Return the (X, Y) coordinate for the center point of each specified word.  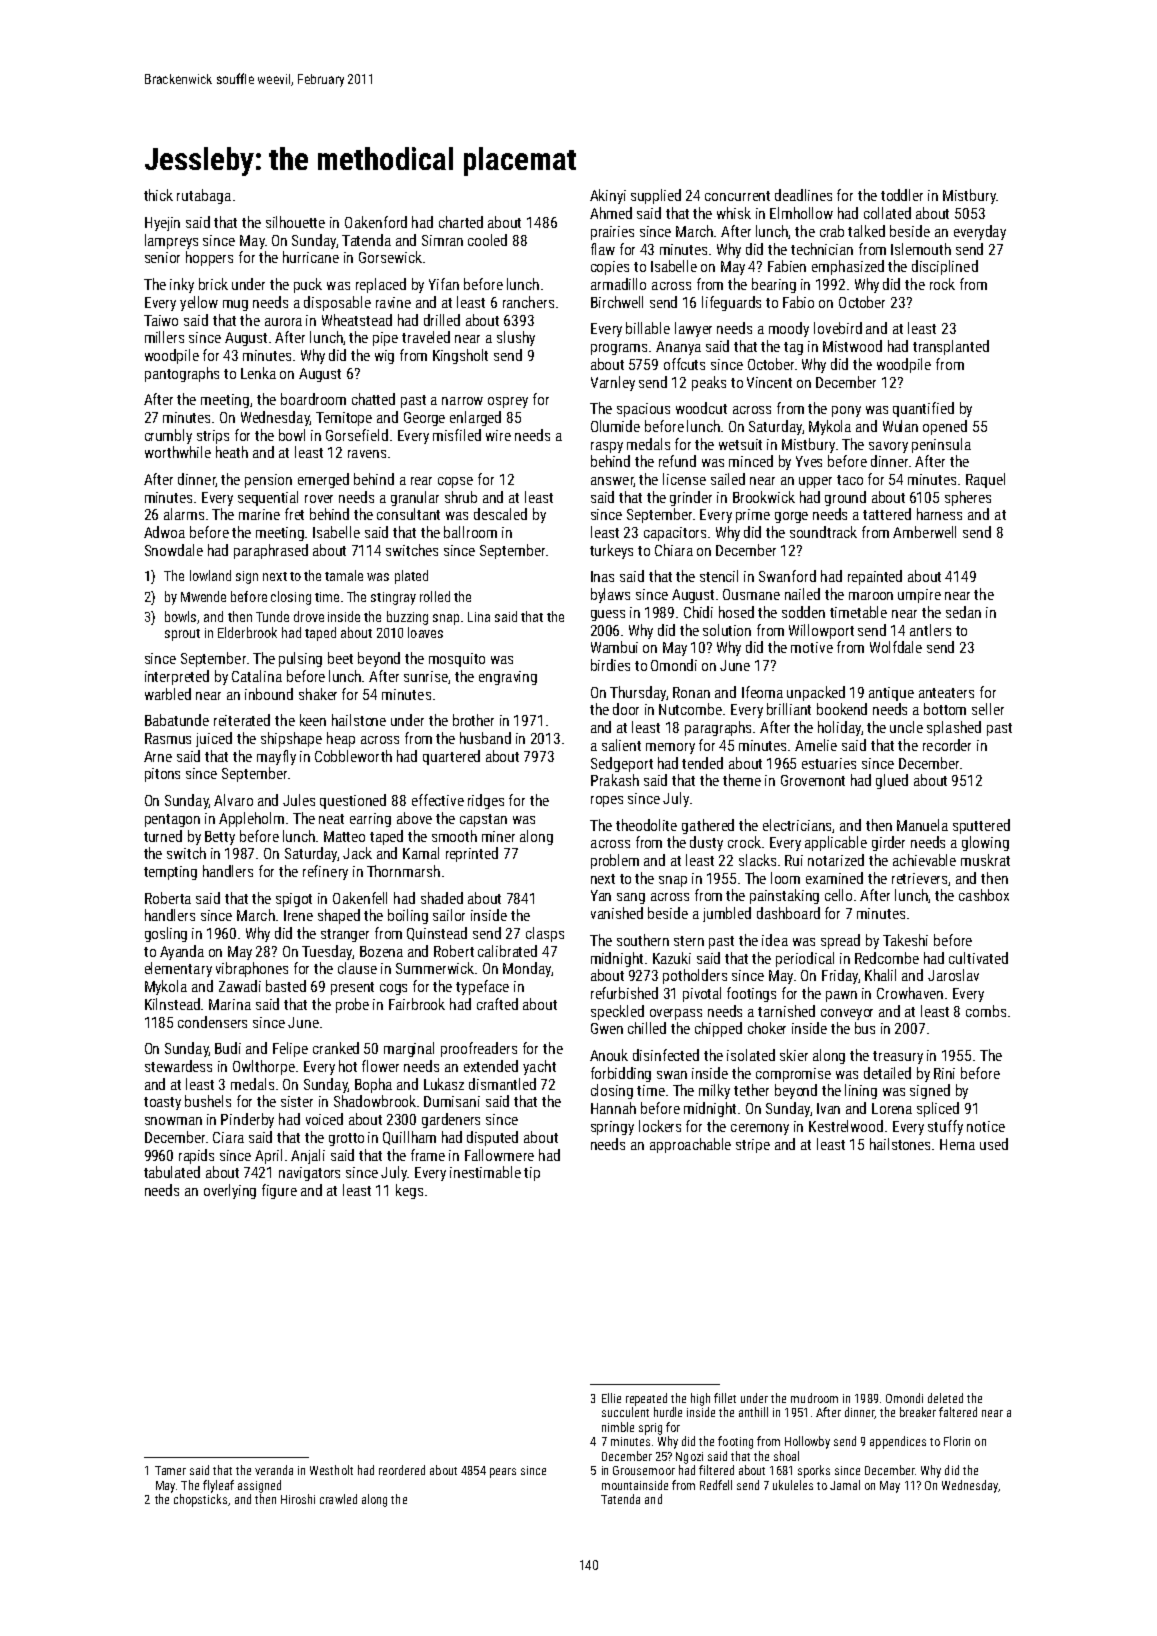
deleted (945, 1398)
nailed (802, 594)
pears (503, 1473)
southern (643, 940)
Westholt (331, 1470)
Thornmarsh (403, 871)
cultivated (978, 958)
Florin (957, 1441)
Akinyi (608, 196)
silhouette (295, 222)
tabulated (172, 1172)
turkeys (611, 551)
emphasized (848, 267)
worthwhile (178, 452)
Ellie (611, 1398)
